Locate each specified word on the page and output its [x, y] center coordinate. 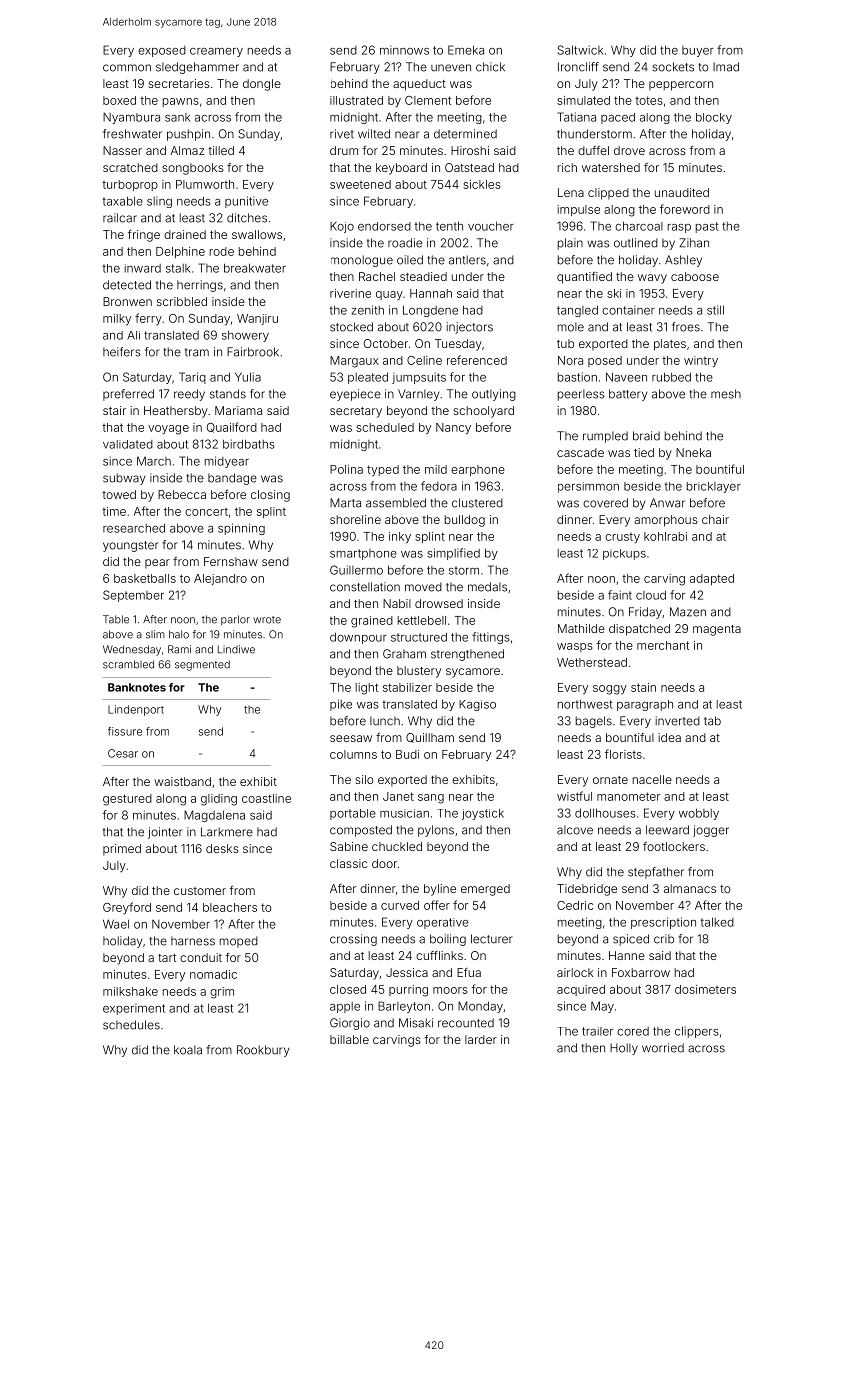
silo [364, 779]
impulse [578, 210]
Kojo [342, 227]
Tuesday [458, 345]
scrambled [128, 664]
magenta [717, 630]
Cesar [123, 753]
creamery [216, 52]
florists [623, 754]
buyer [698, 51]
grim [222, 993]
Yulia [248, 377]
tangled [577, 311]
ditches [247, 218]
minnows [404, 50]
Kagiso [477, 705]
